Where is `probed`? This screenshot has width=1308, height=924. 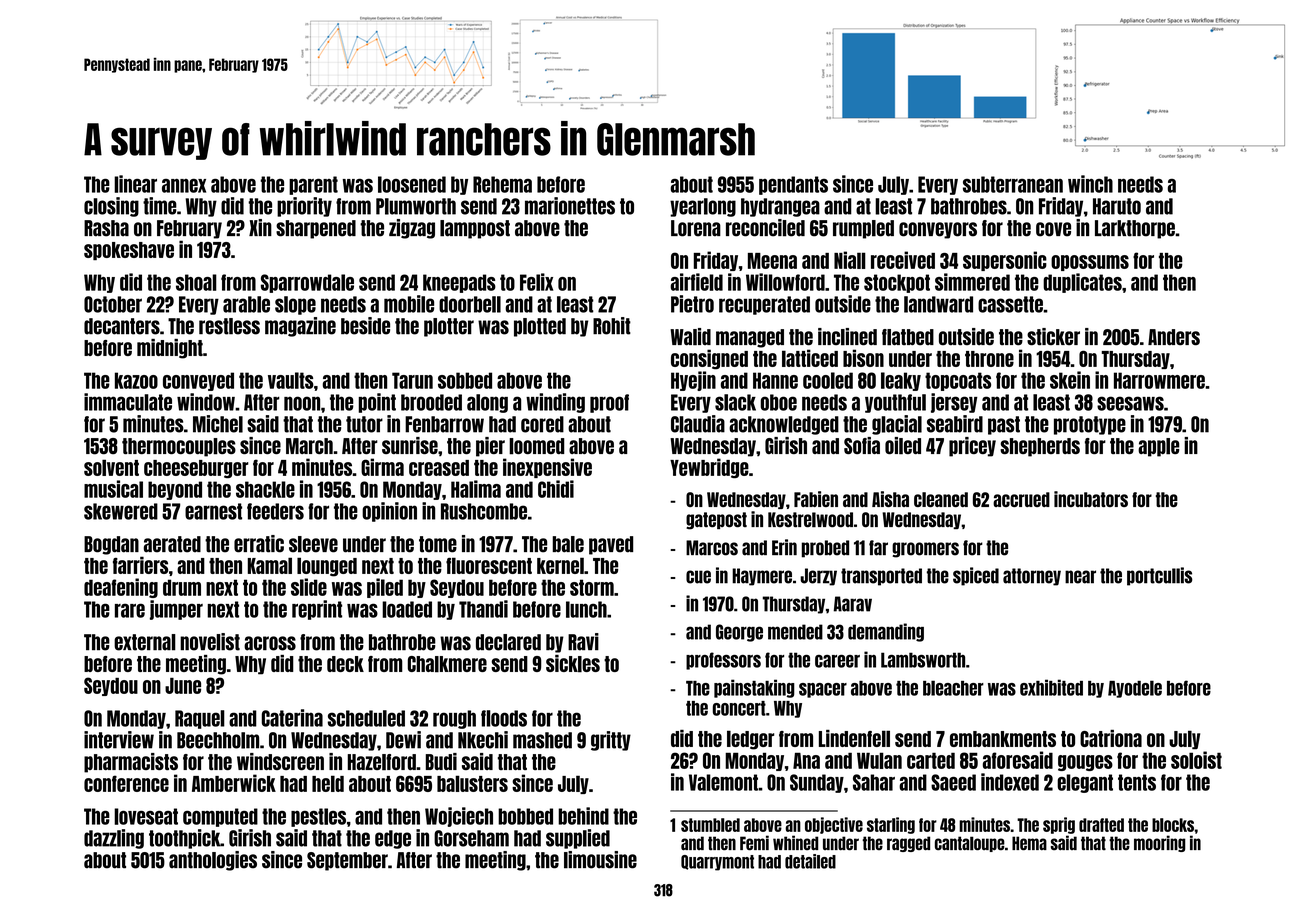
probed is located at coordinates (825, 549).
